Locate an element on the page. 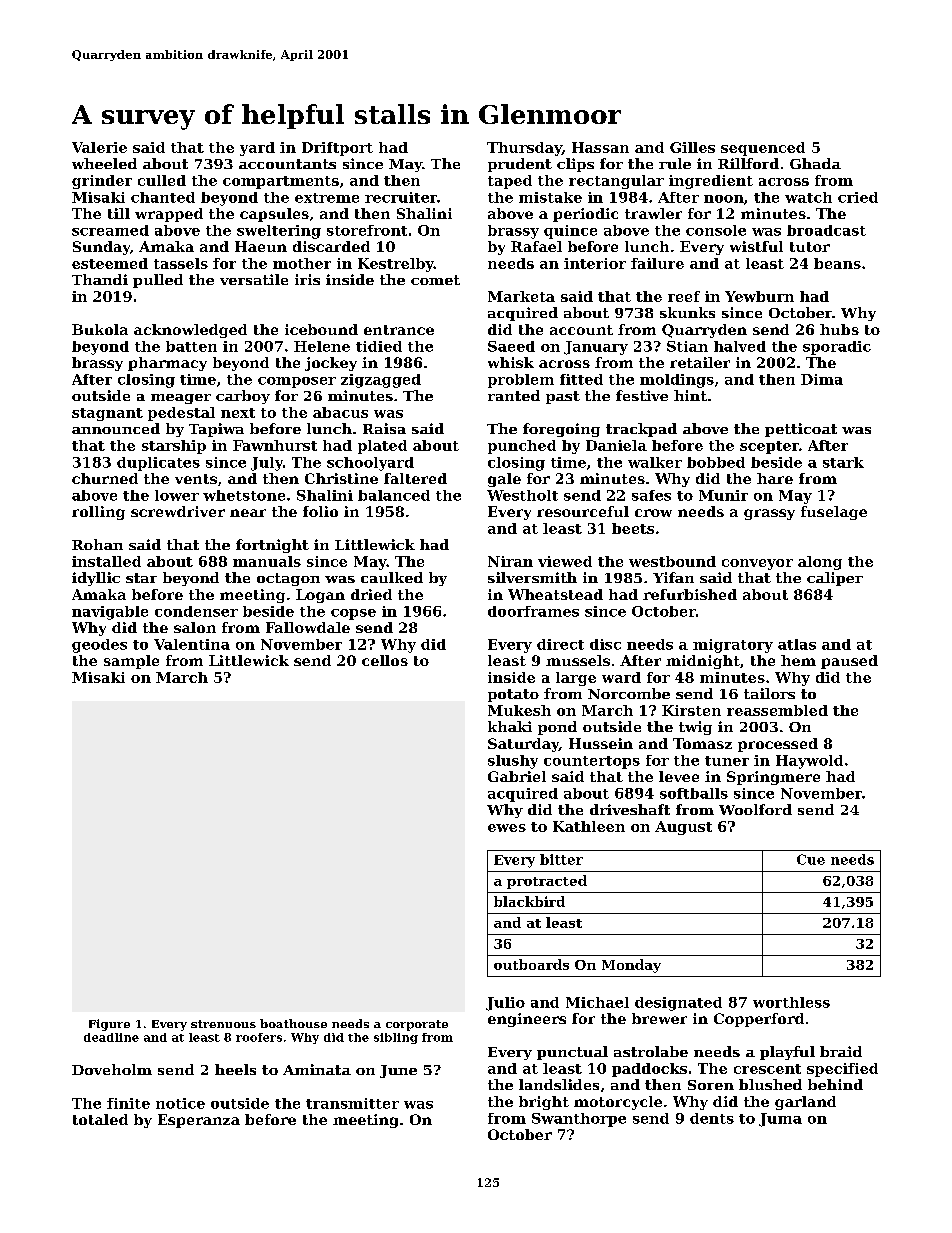  copse is located at coordinates (353, 614).
